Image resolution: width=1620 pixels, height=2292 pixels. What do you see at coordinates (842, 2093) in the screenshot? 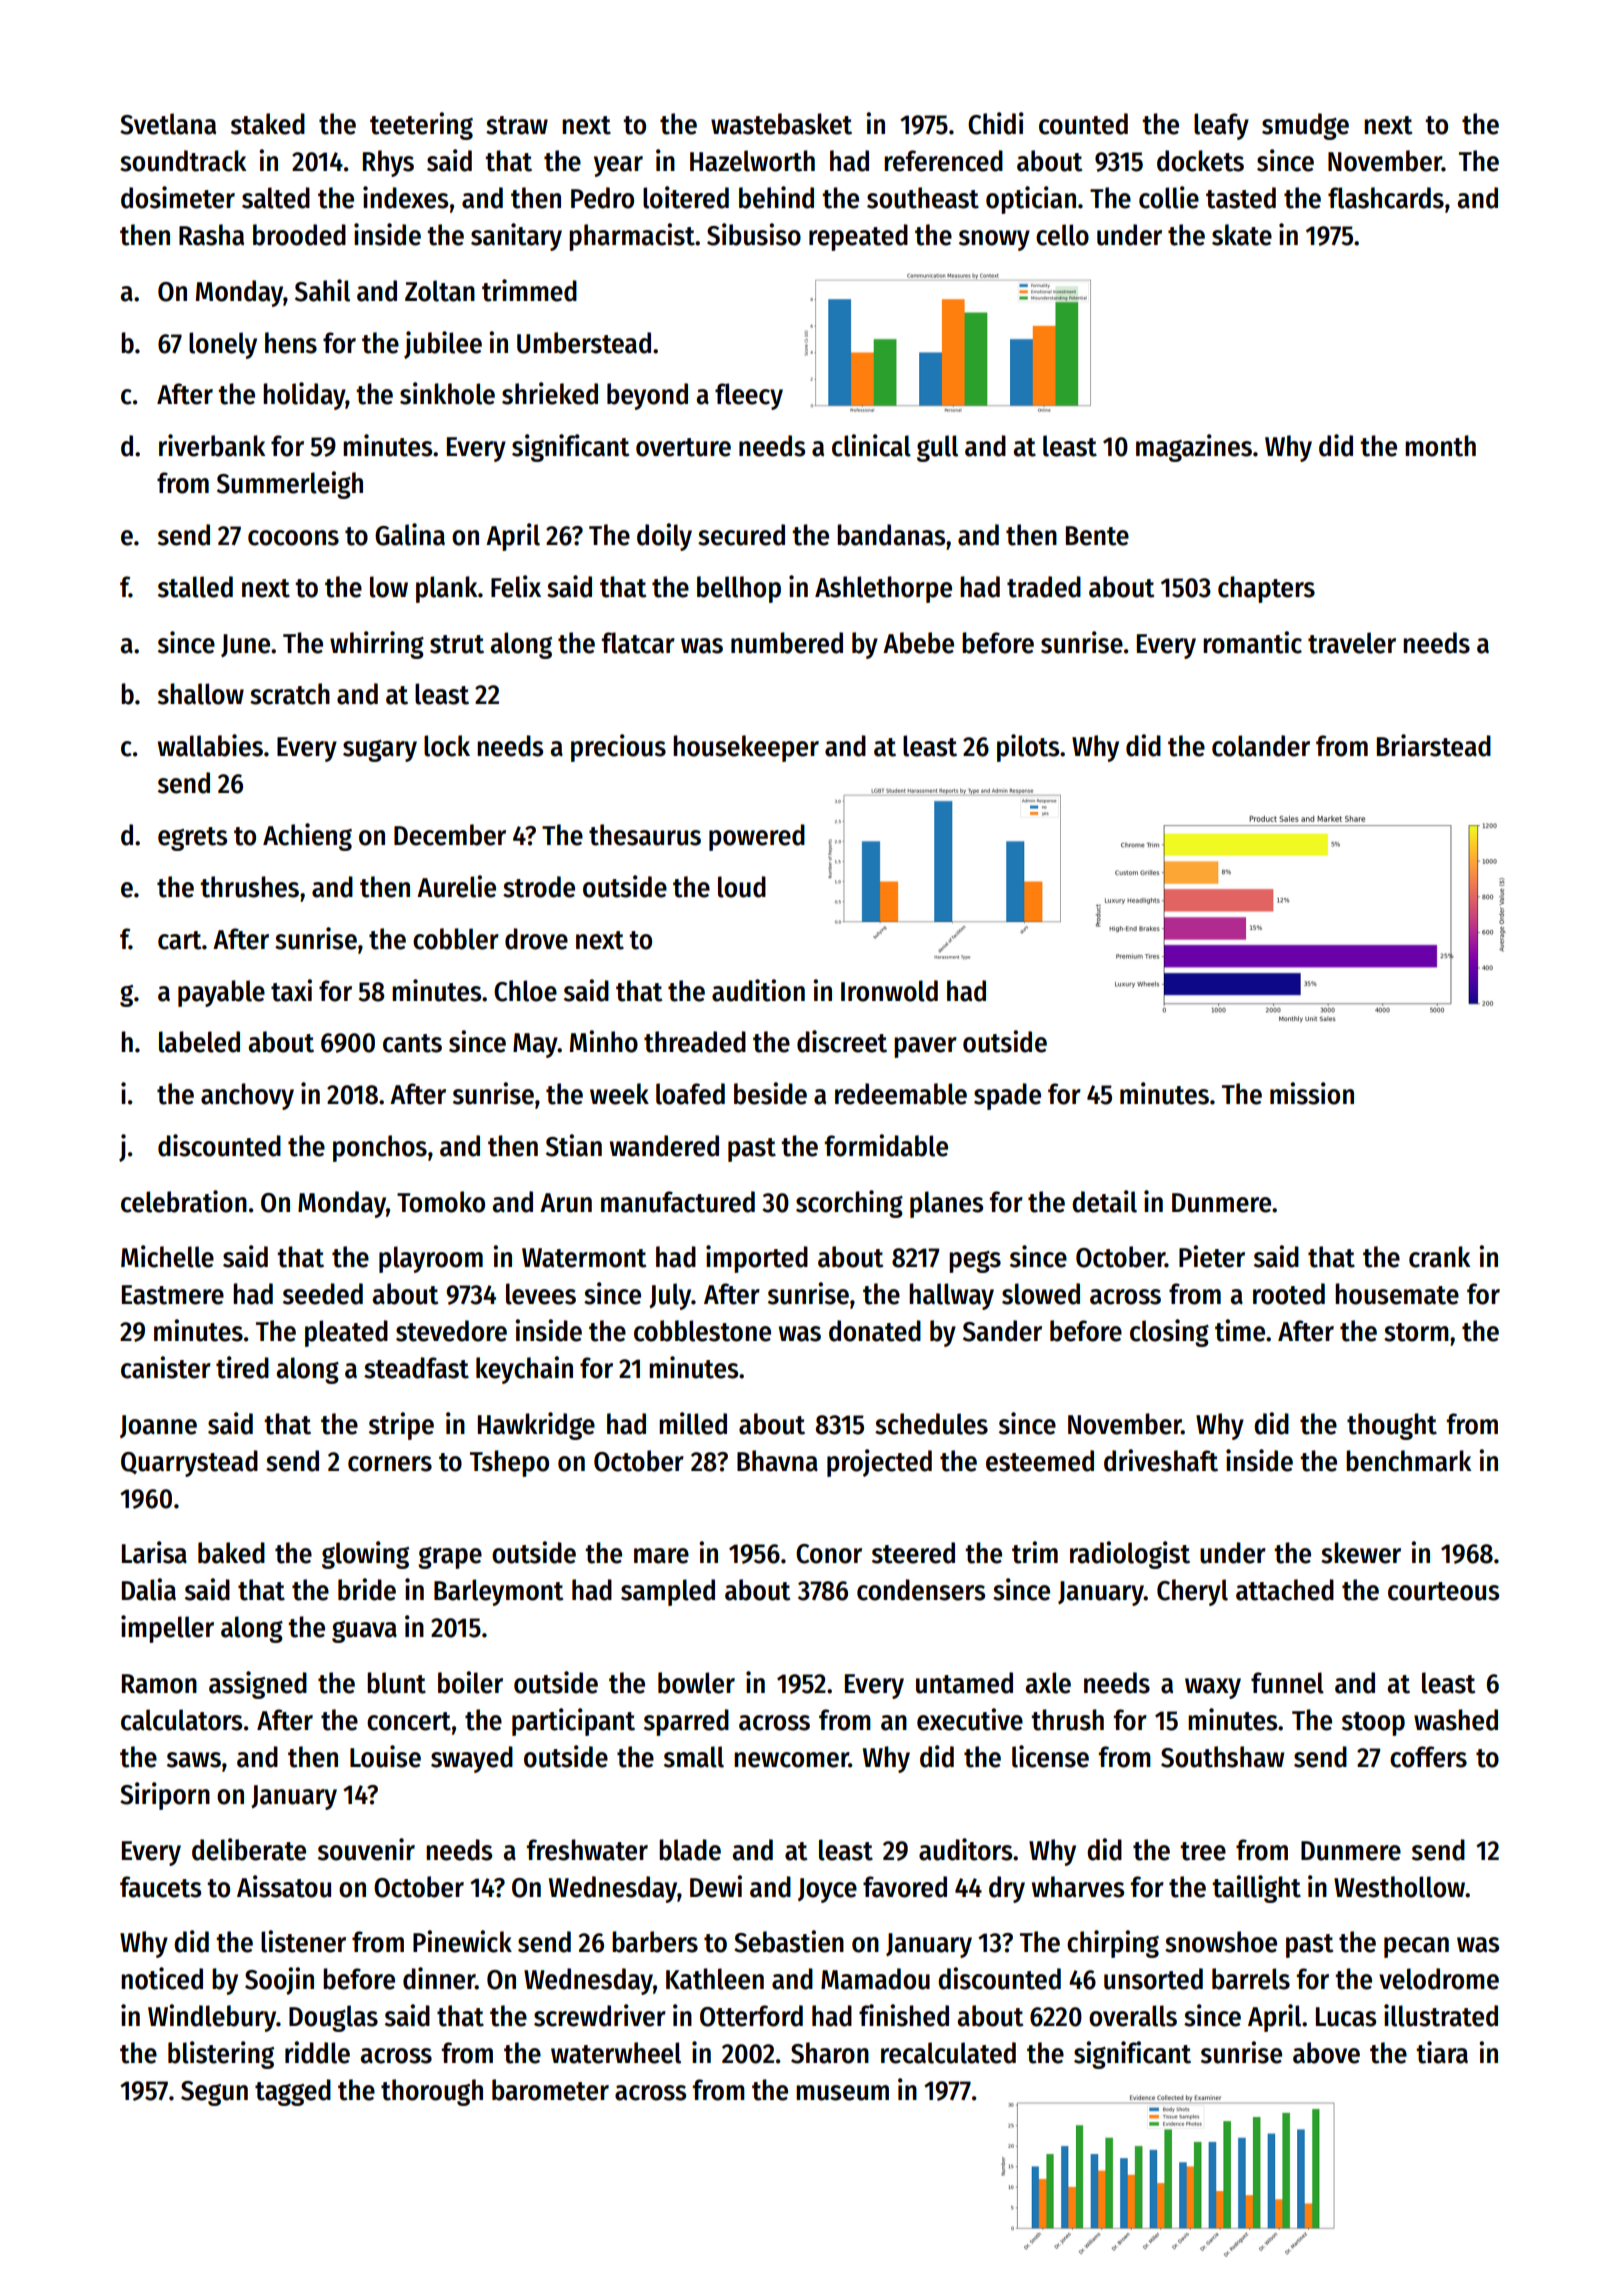
I see `museum` at bounding box center [842, 2093].
